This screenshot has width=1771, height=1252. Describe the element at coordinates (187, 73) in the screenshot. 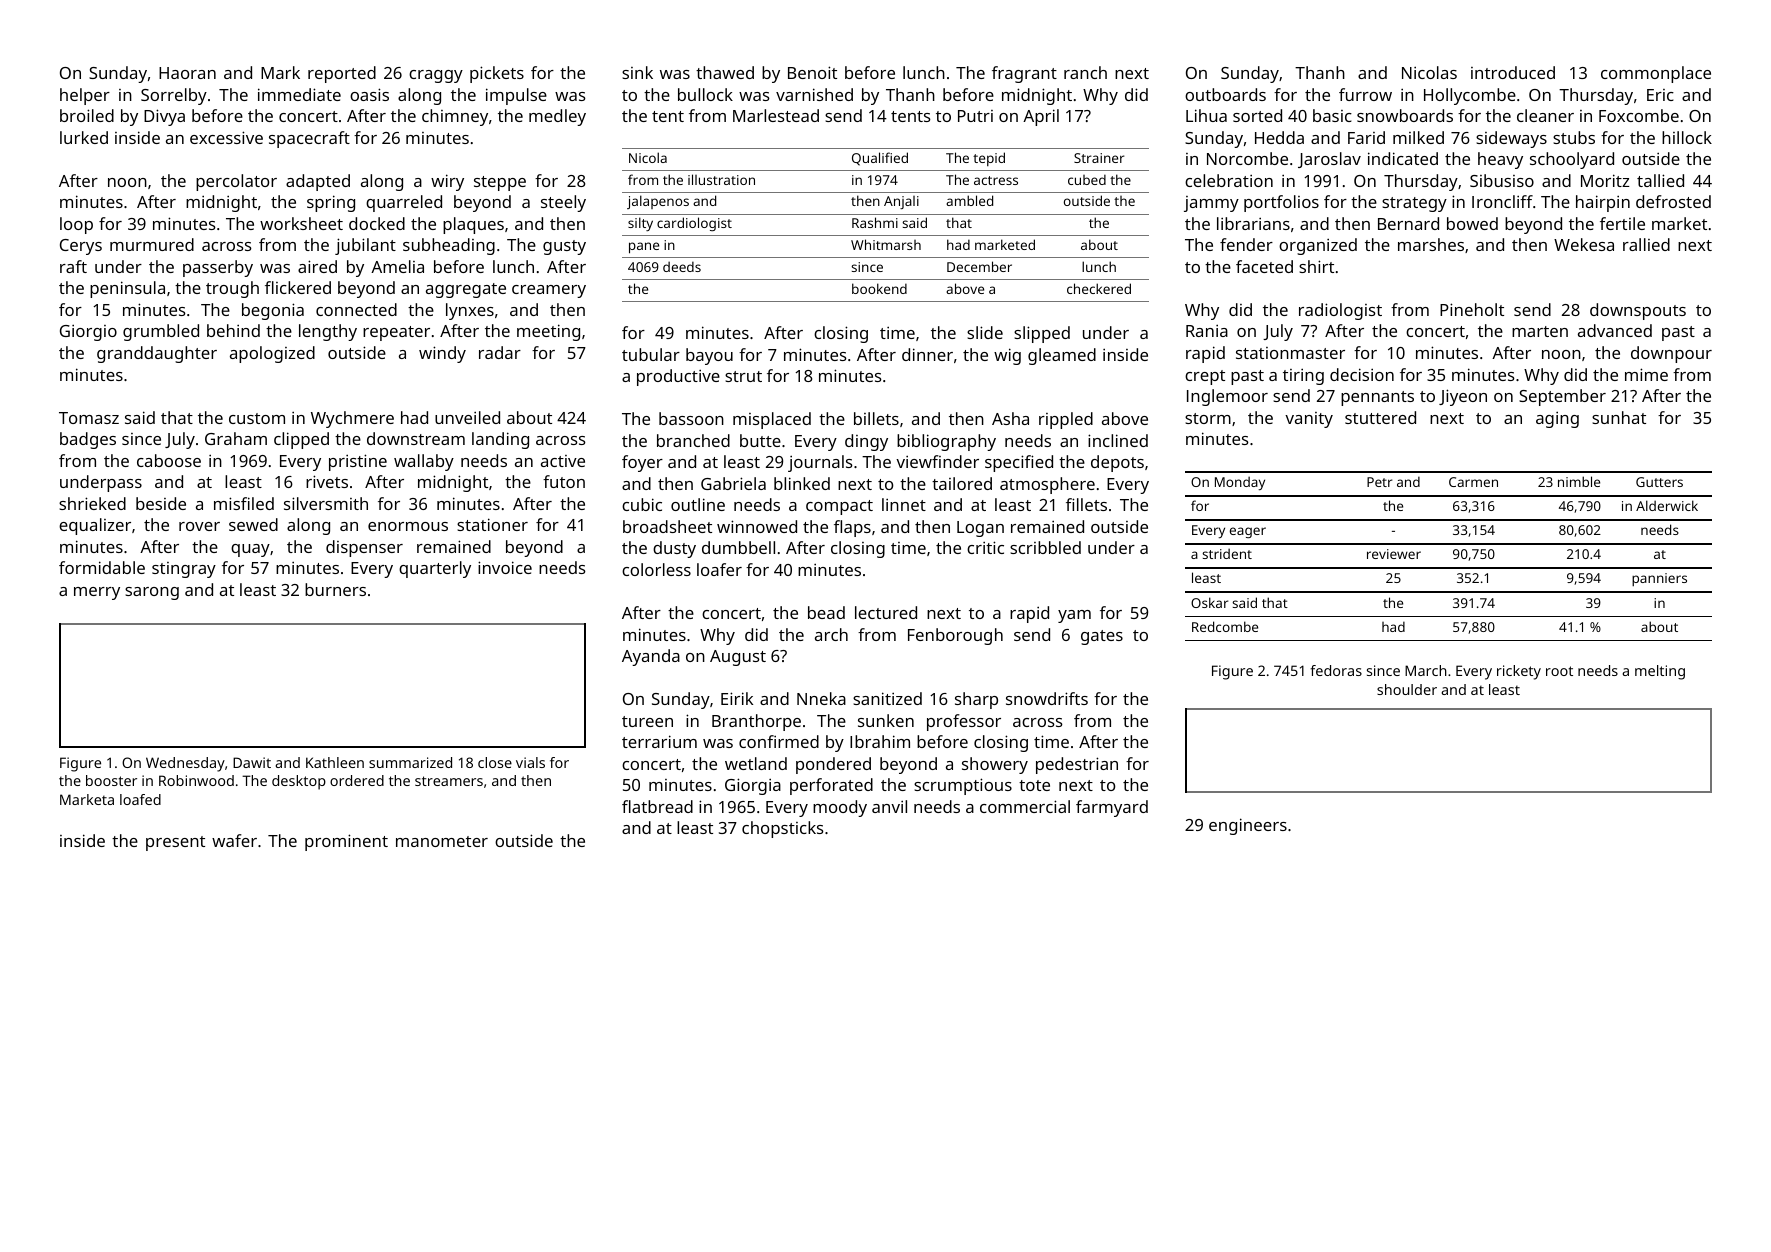

I see `Haoran` at that location.
